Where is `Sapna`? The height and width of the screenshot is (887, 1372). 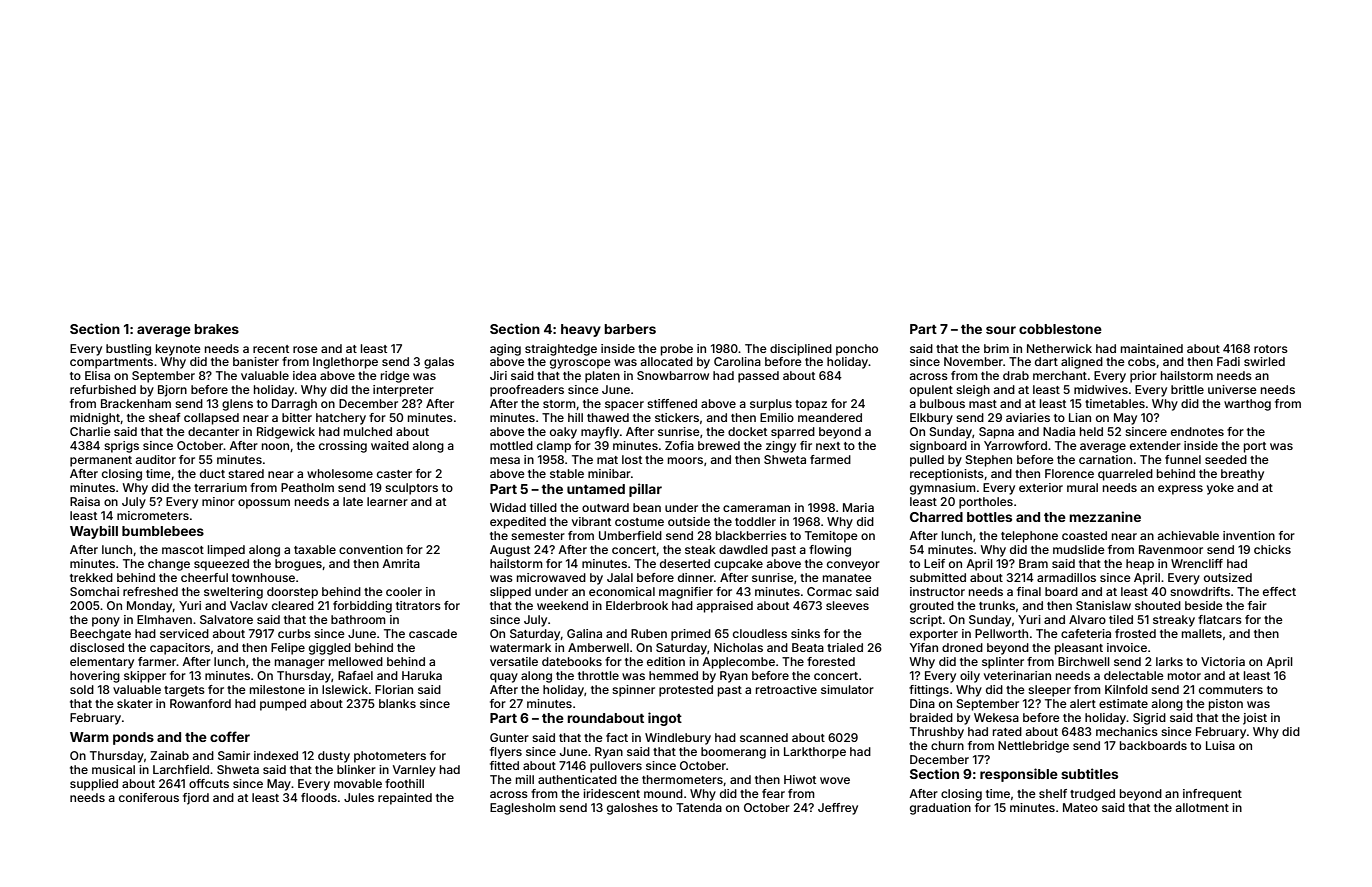 Sapna is located at coordinates (996, 433).
